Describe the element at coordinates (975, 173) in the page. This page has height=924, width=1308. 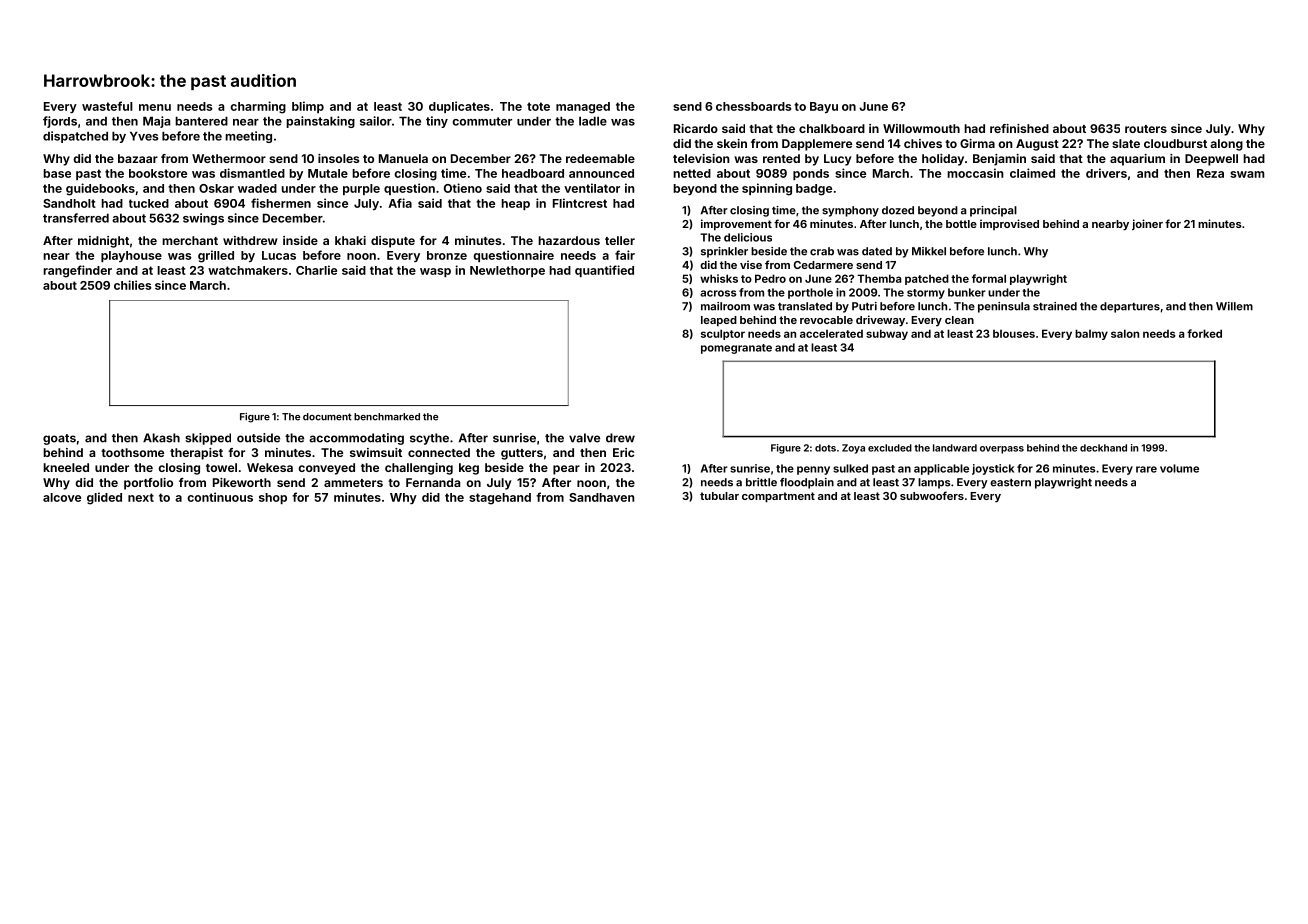
I see `moccasin` at that location.
